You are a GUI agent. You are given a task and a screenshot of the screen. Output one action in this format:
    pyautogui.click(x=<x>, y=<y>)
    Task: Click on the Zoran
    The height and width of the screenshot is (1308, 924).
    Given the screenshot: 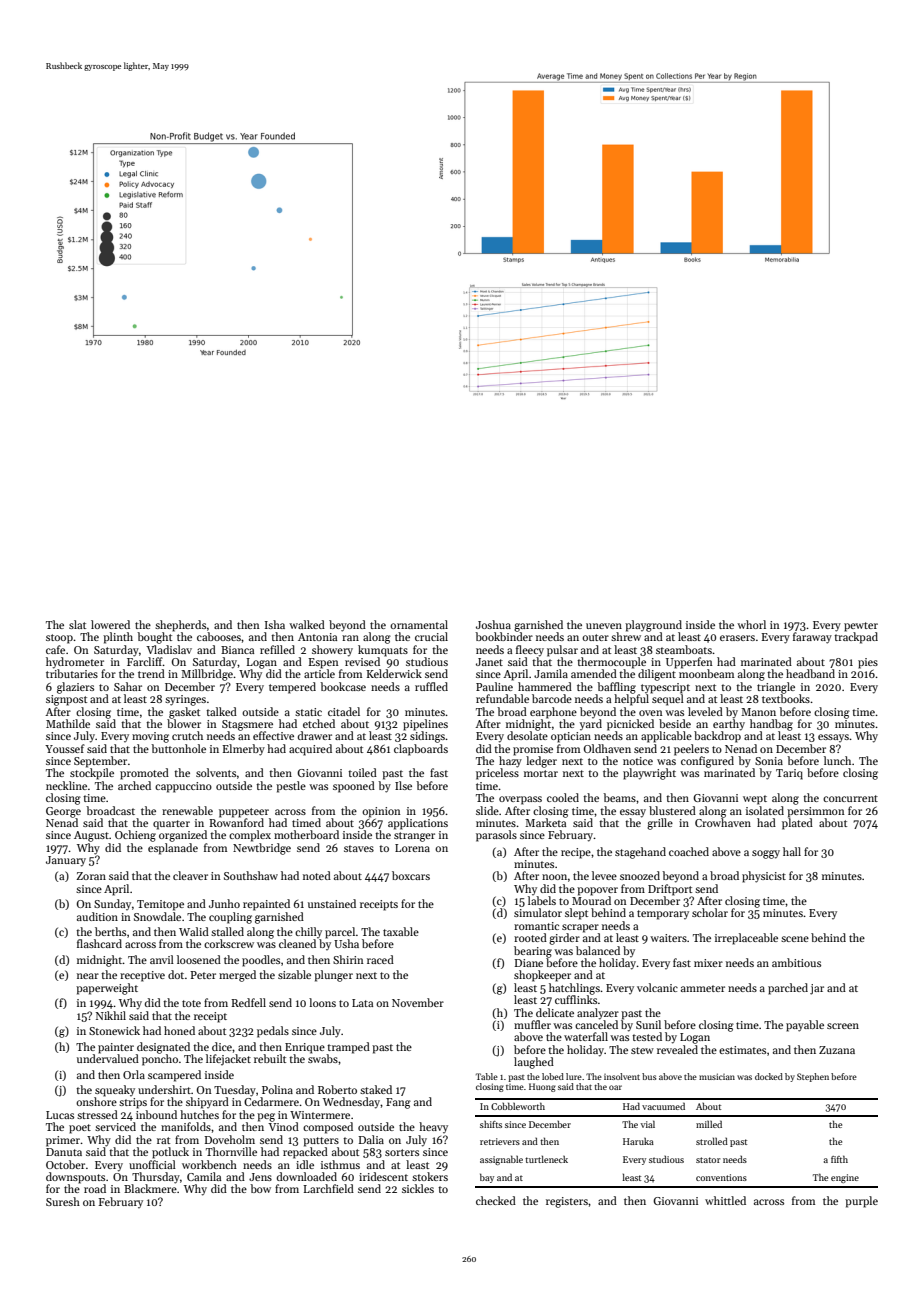 What is the action you would take?
    pyautogui.click(x=91, y=876)
